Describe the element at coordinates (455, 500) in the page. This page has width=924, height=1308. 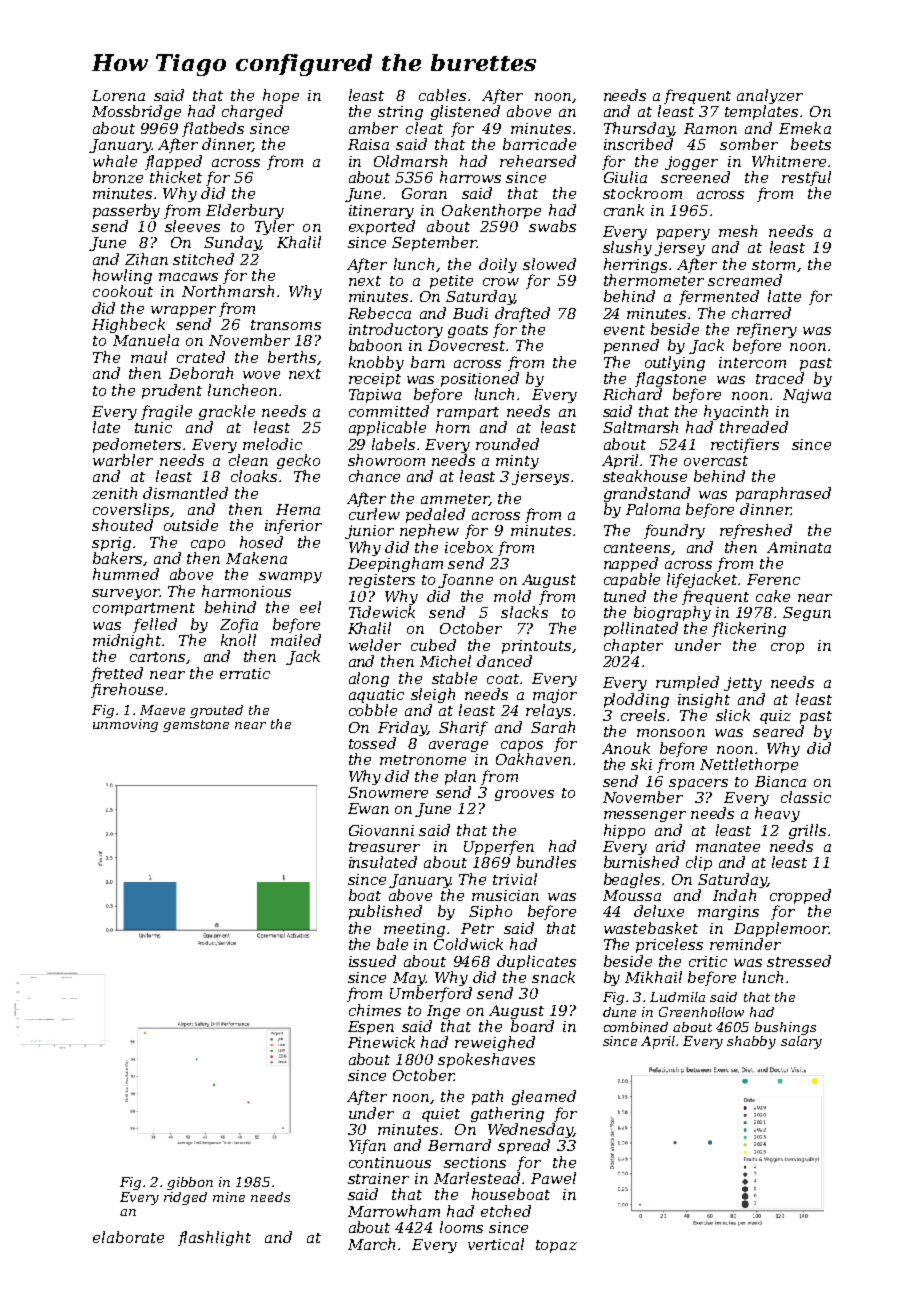
I see `ammeter` at that location.
